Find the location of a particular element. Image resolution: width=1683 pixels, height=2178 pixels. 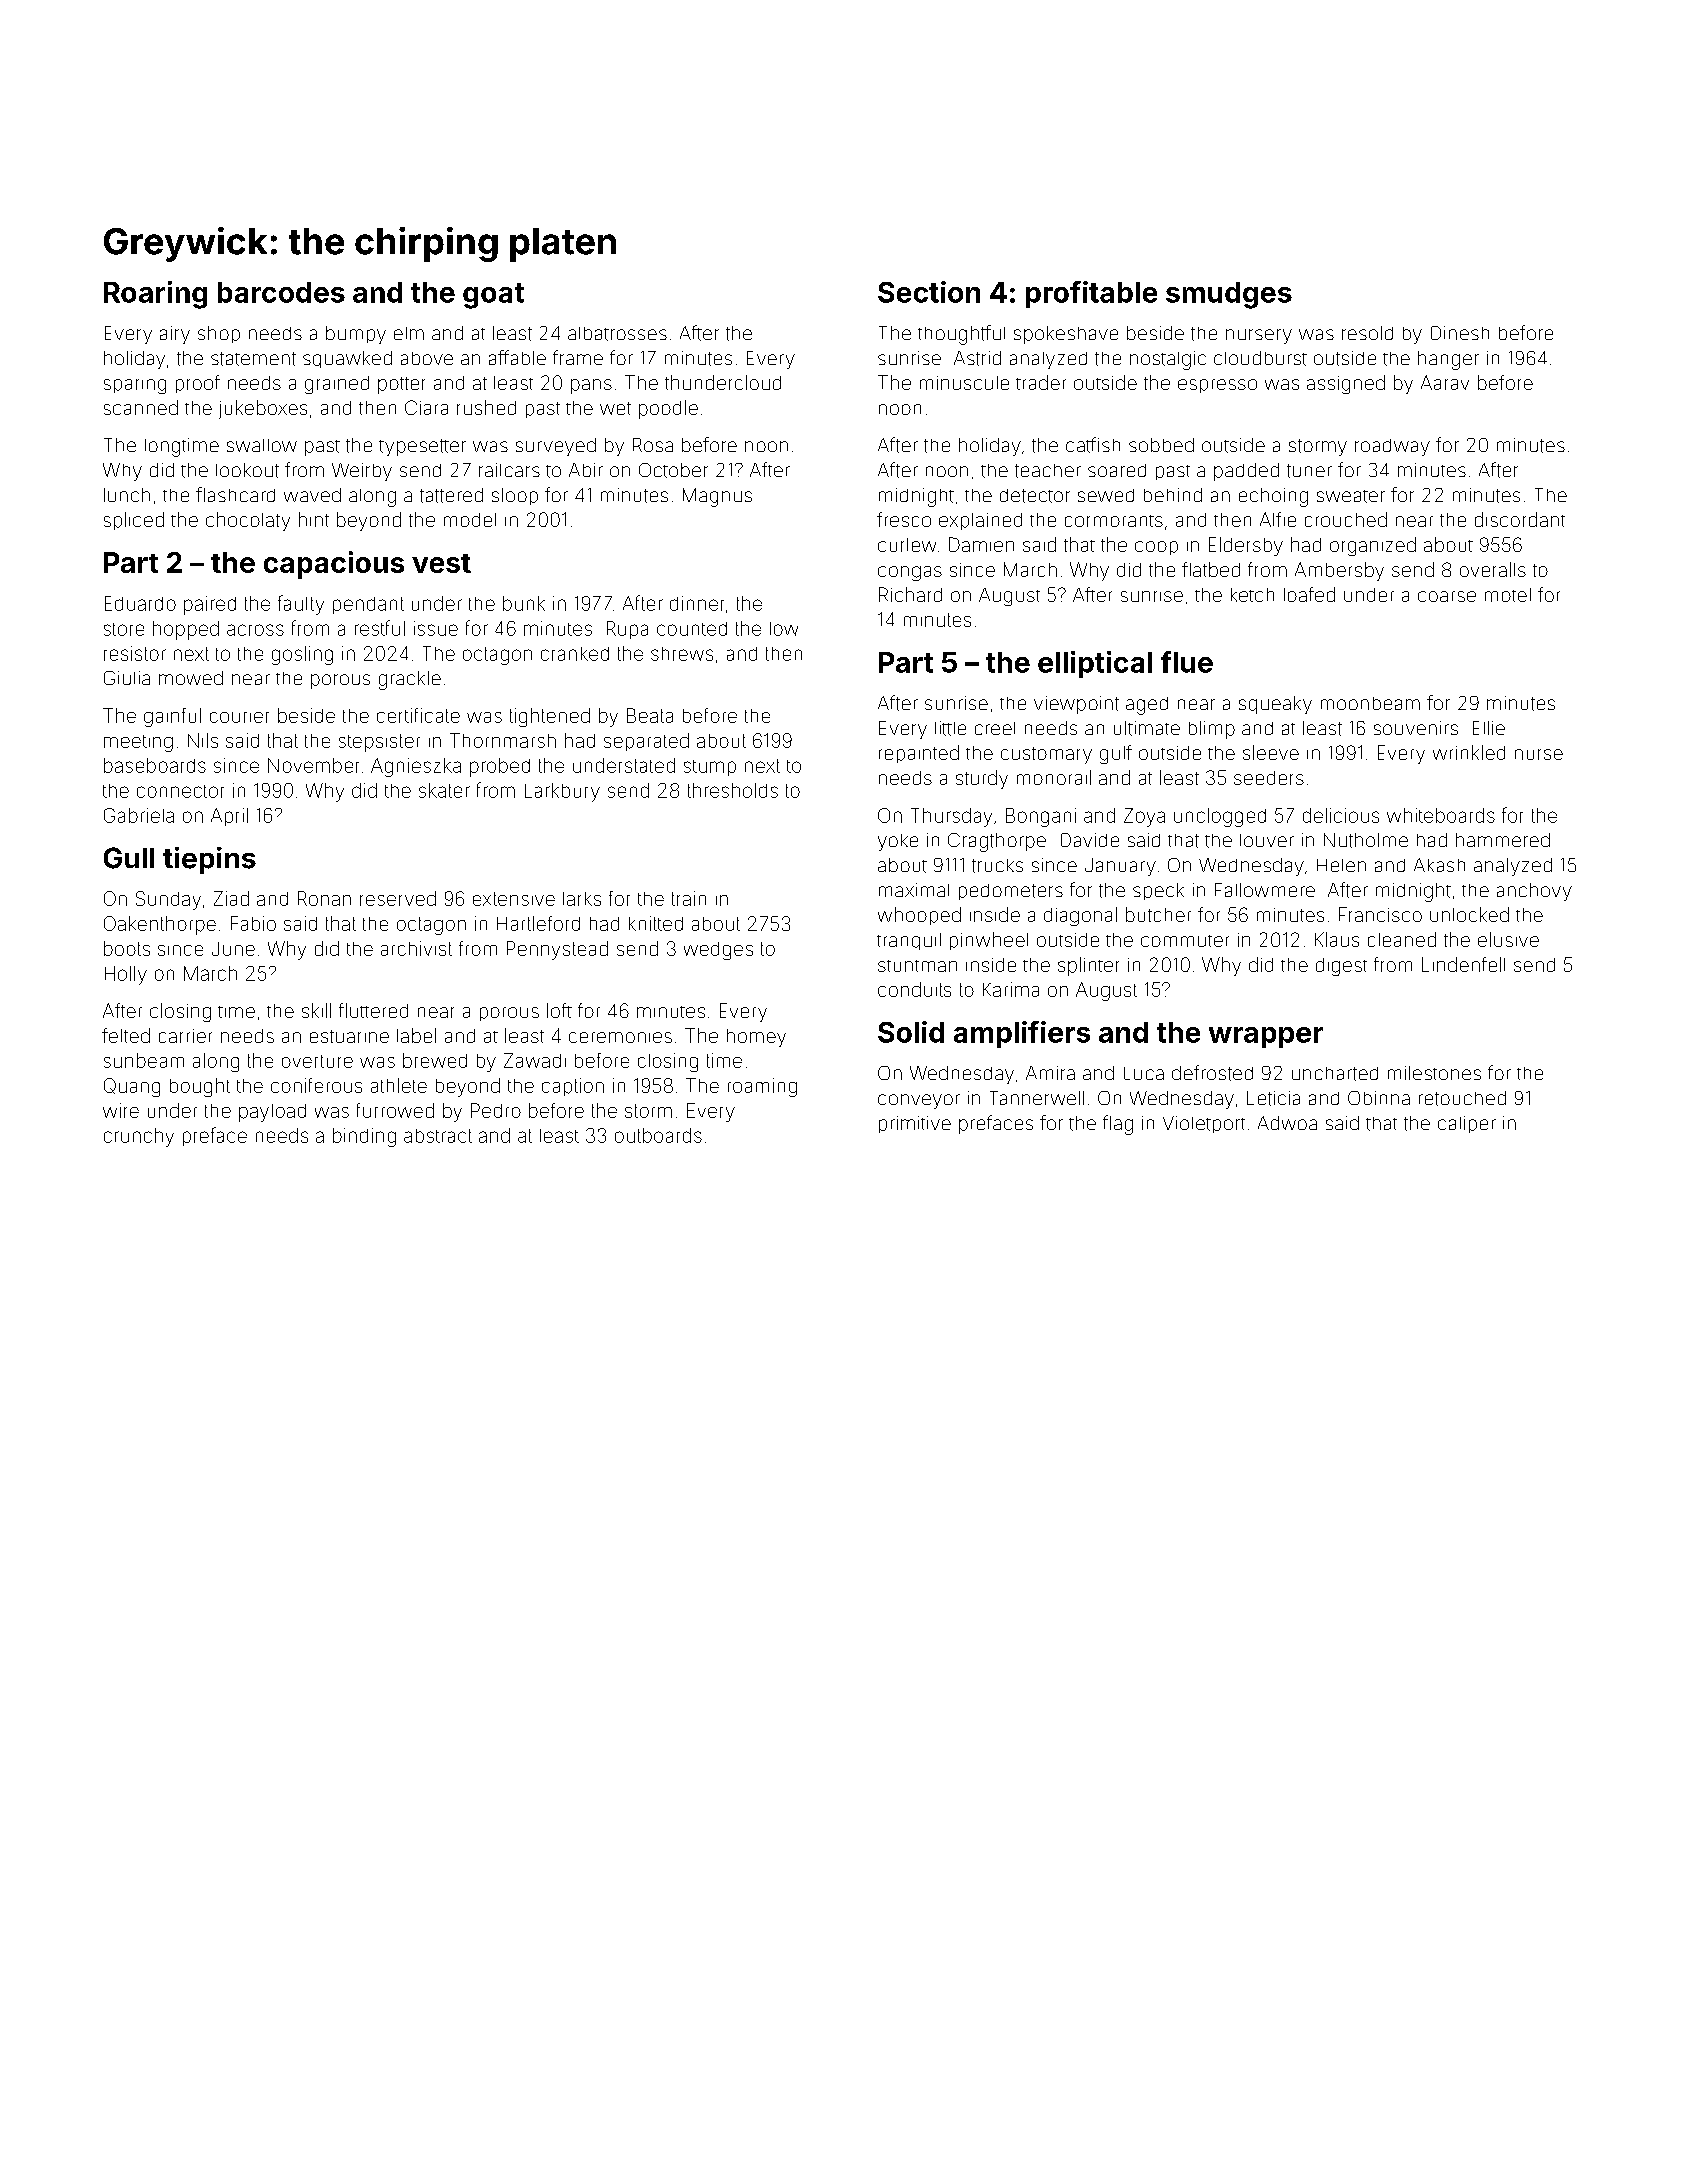

wrapper is located at coordinates (1266, 1037).
